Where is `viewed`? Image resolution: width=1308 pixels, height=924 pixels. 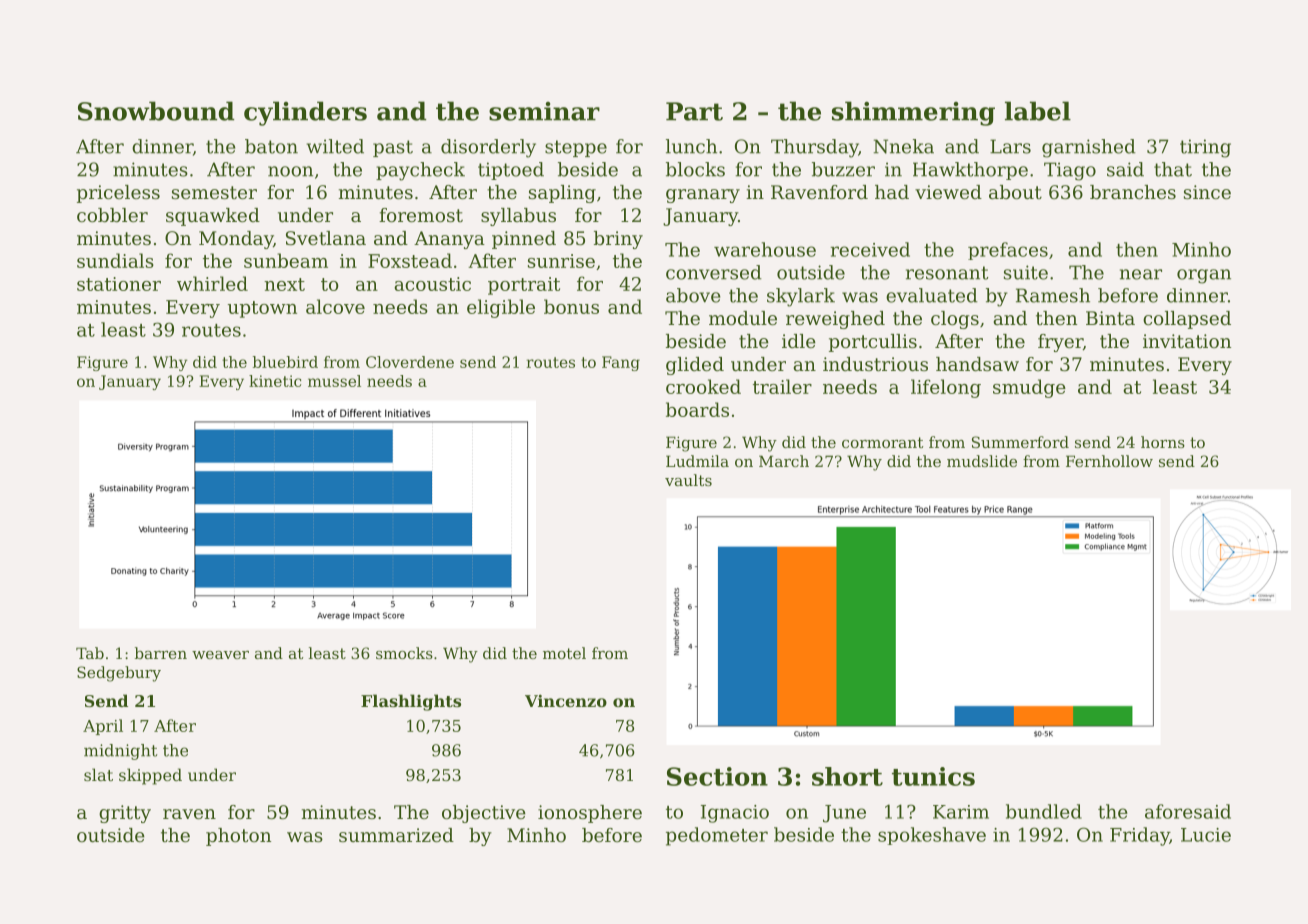
viewed is located at coordinates (948, 192).
